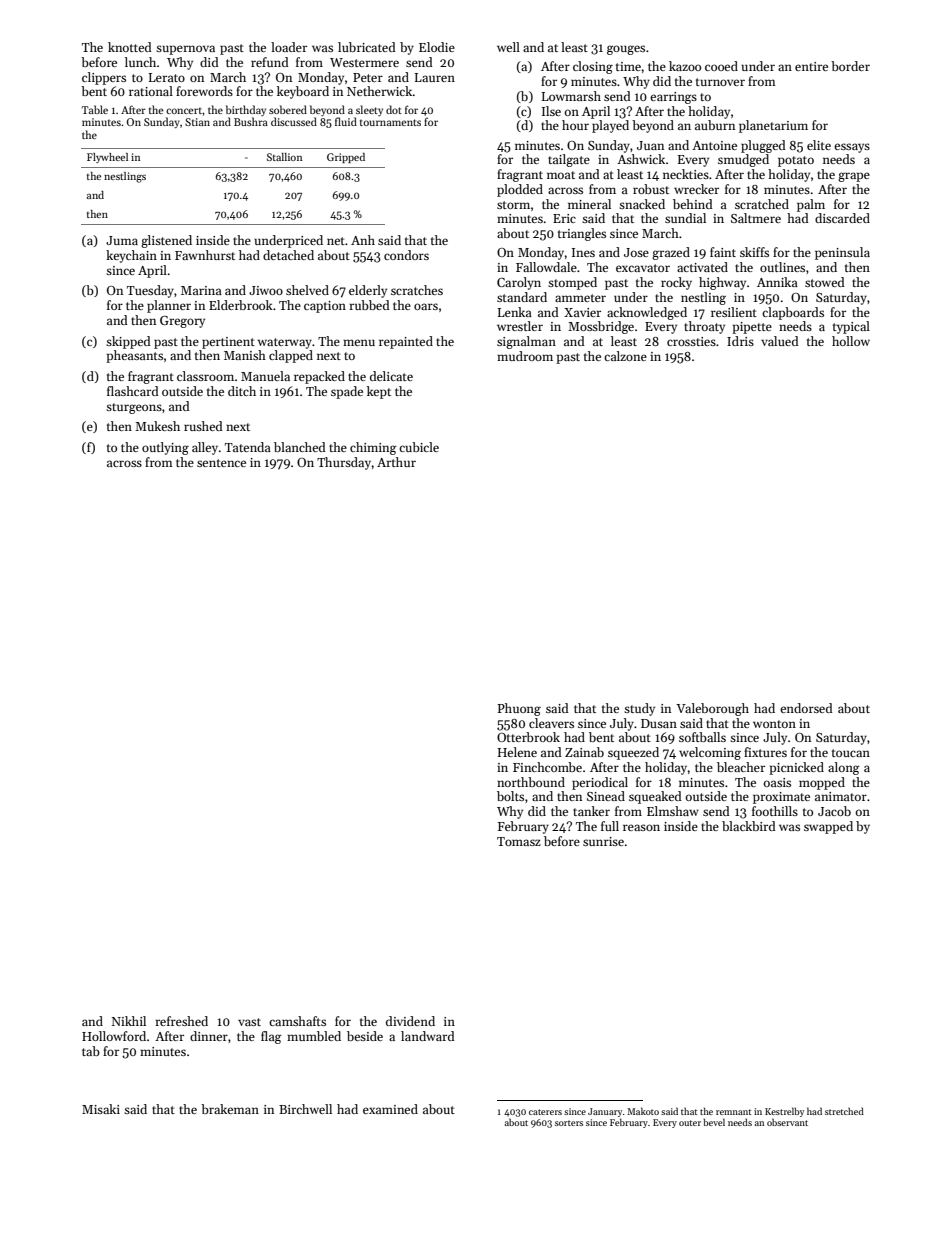  Describe the element at coordinates (641, 827) in the page. I see `reason` at that location.
